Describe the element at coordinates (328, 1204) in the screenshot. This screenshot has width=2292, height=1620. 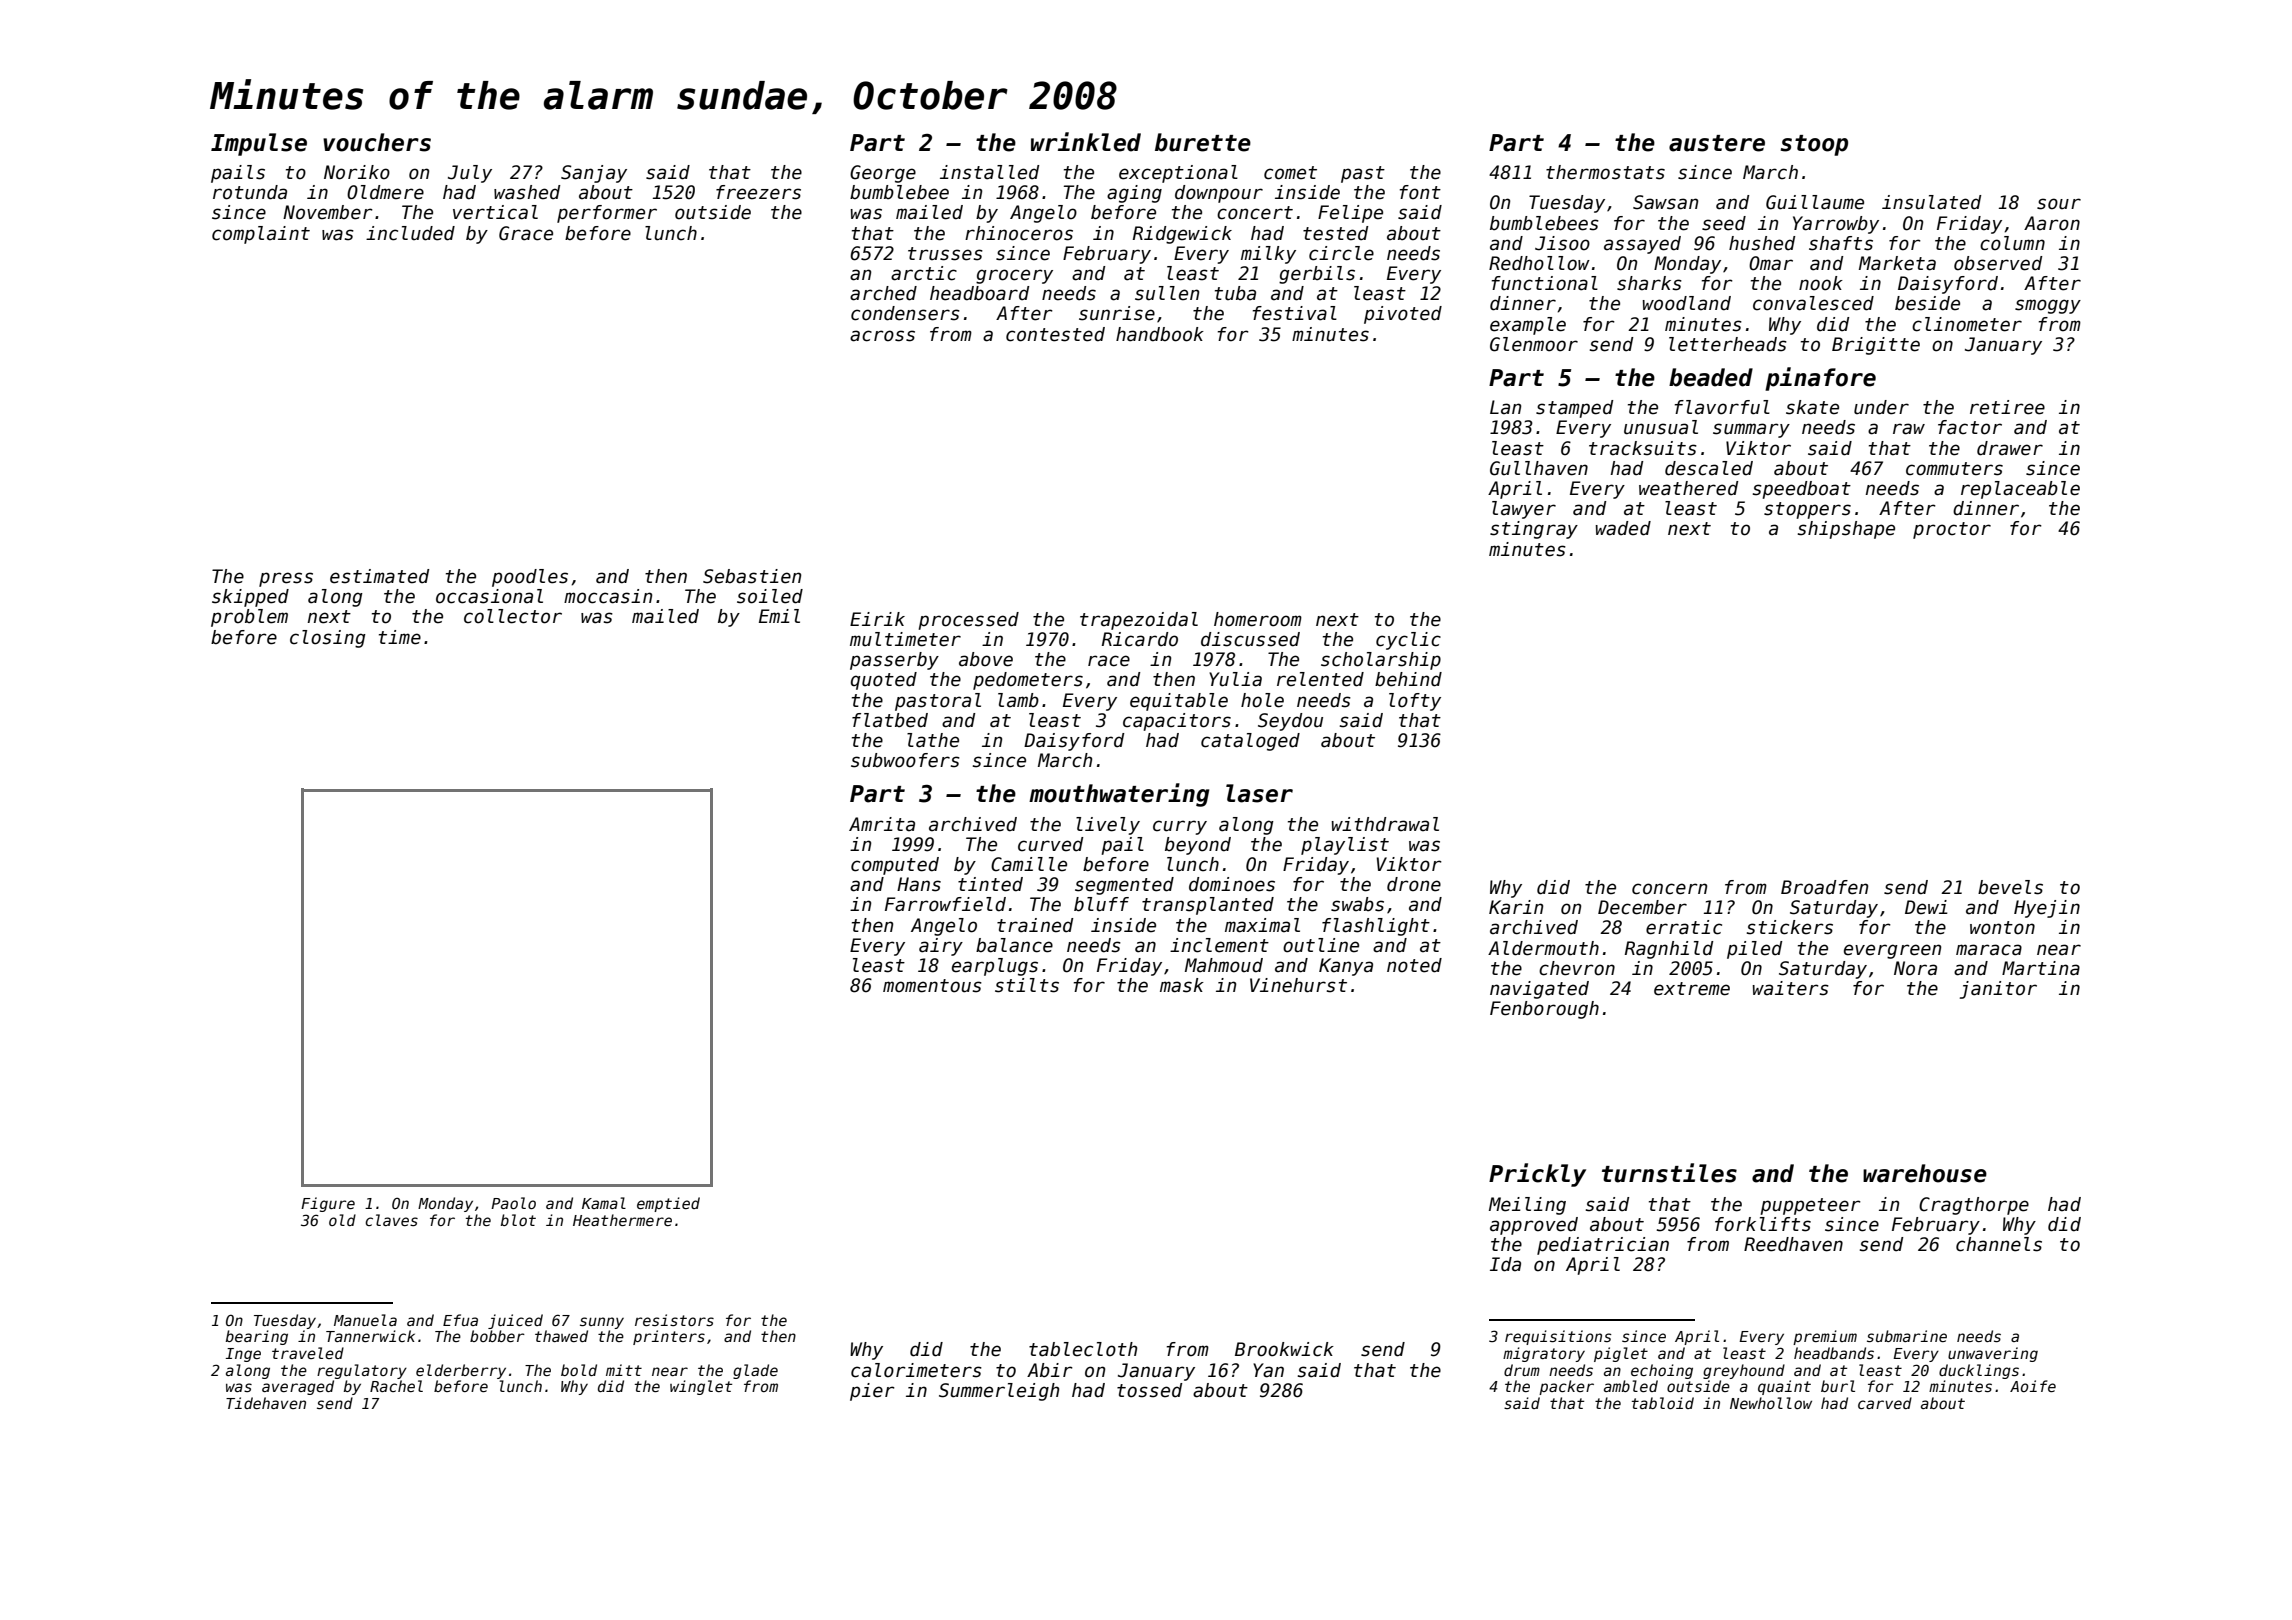
I see `Figure` at that location.
